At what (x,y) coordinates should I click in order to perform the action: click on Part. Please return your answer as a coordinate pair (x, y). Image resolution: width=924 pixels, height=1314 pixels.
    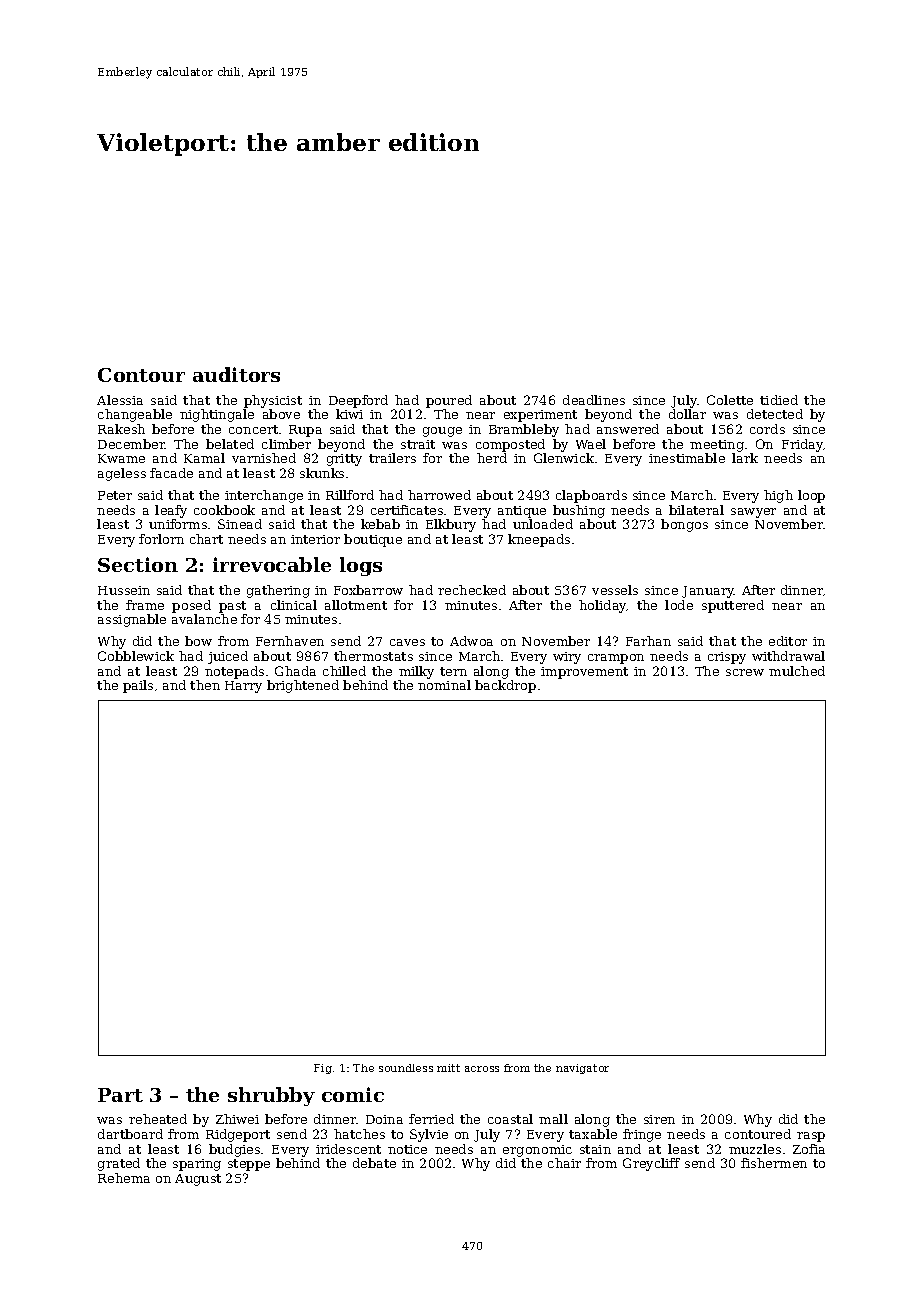
    Looking at the image, I should click on (120, 1095).
